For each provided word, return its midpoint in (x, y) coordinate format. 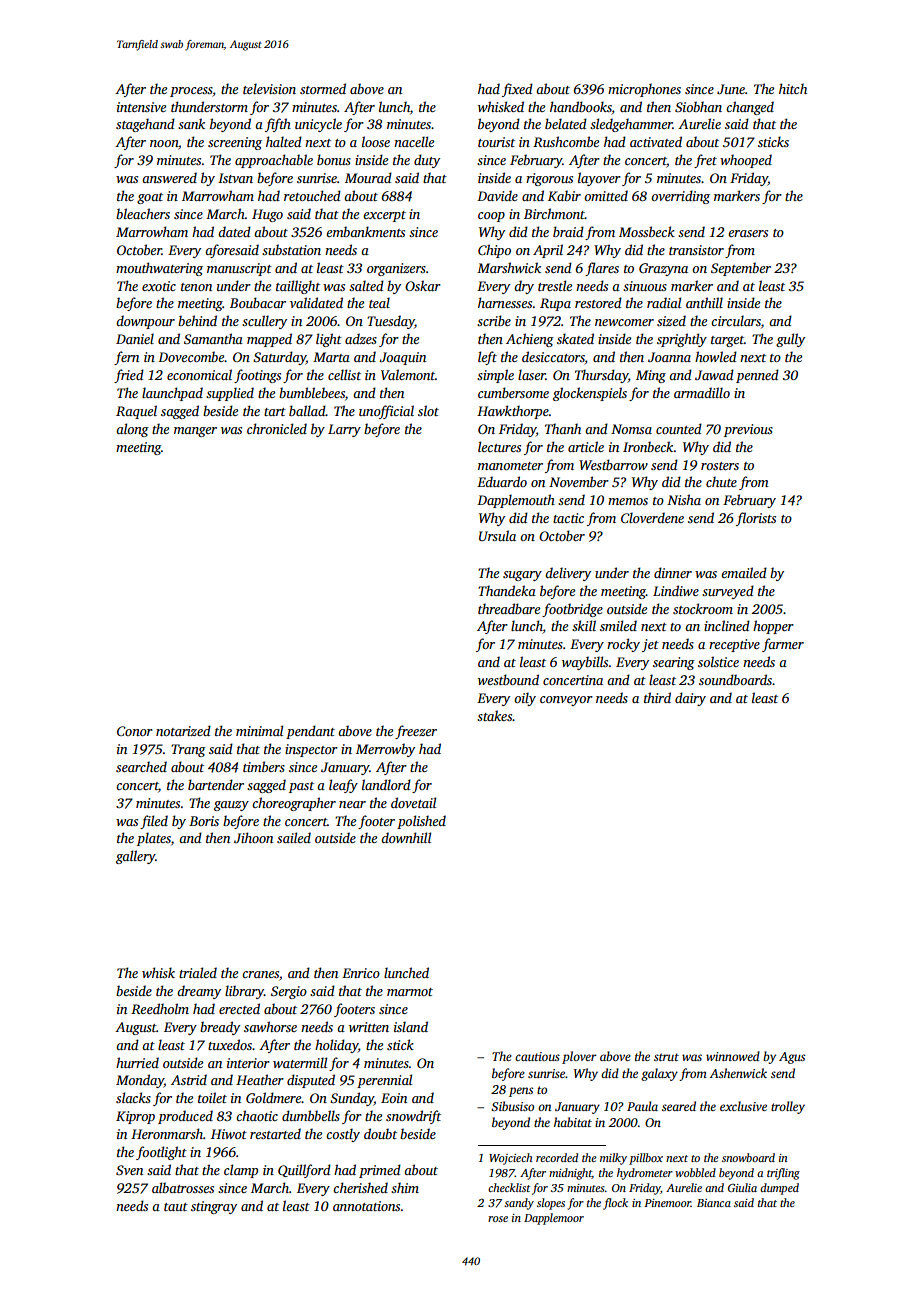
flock (615, 1204)
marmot (410, 992)
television (269, 88)
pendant (310, 732)
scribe (494, 320)
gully (790, 340)
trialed (198, 972)
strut (666, 1057)
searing (674, 663)
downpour (145, 322)
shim (405, 1187)
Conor (135, 731)
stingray (214, 1207)
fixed (517, 90)
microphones (644, 90)
